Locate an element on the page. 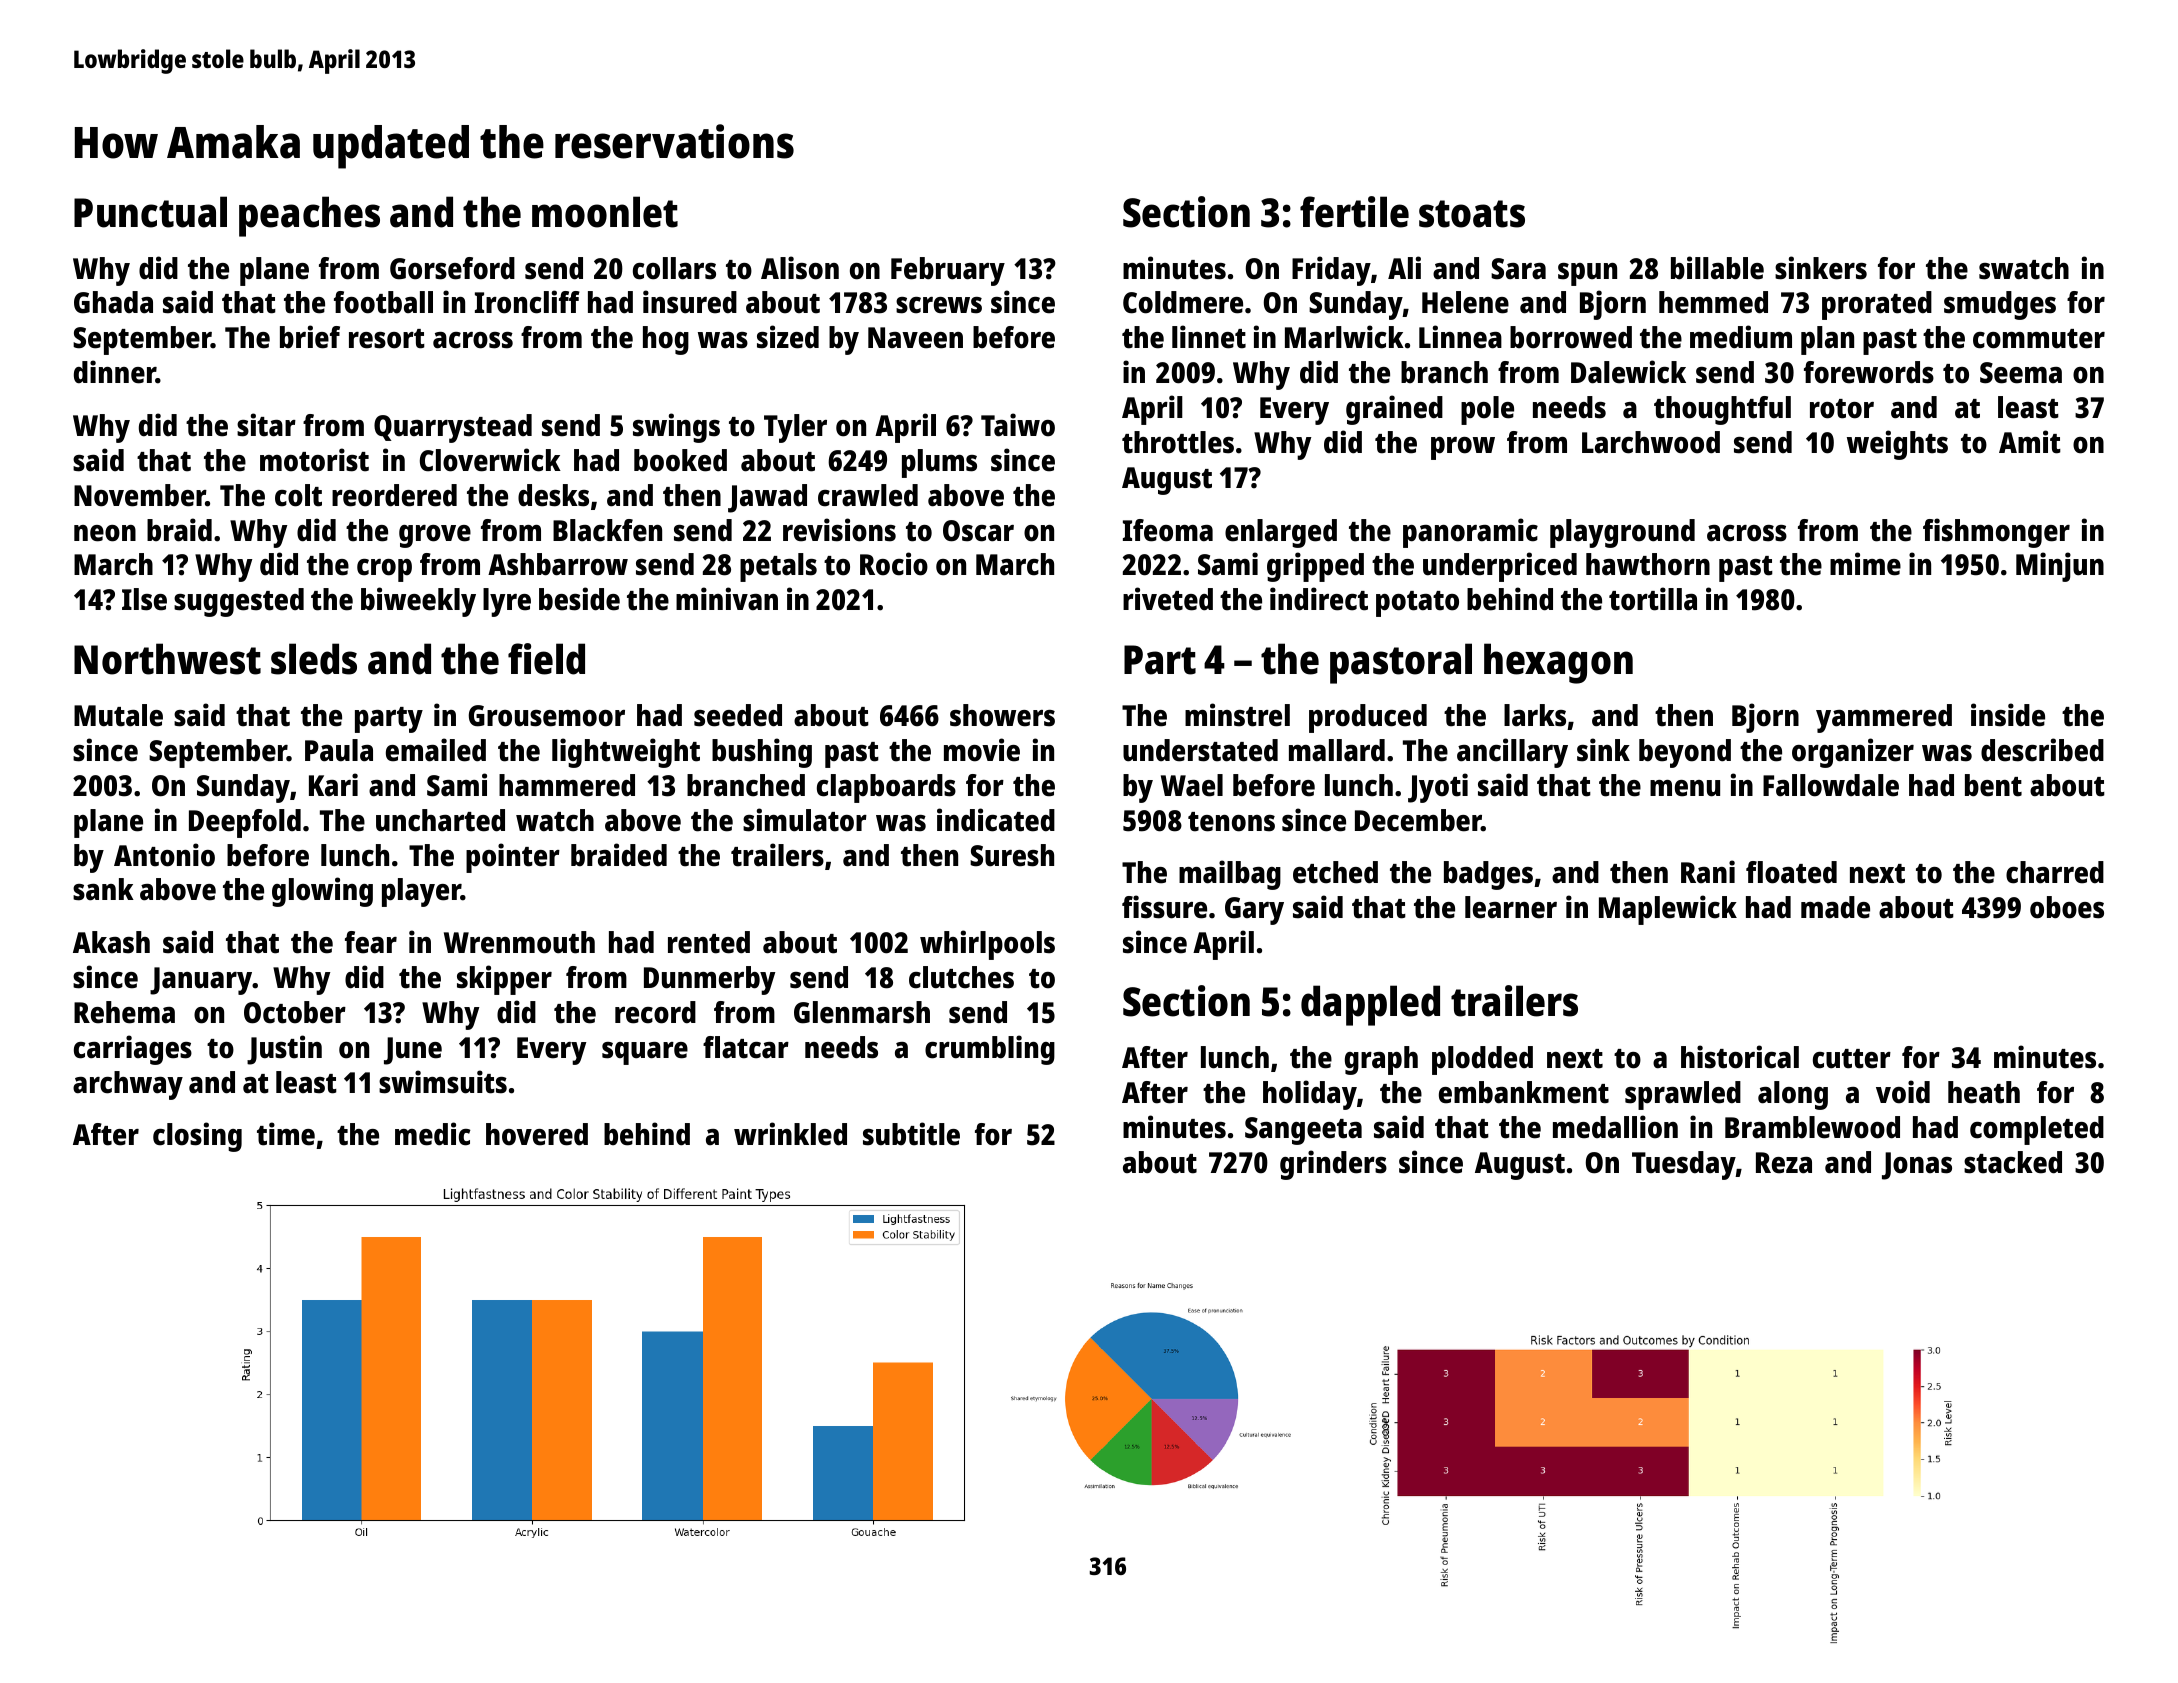  hovered is located at coordinates (537, 1134).
